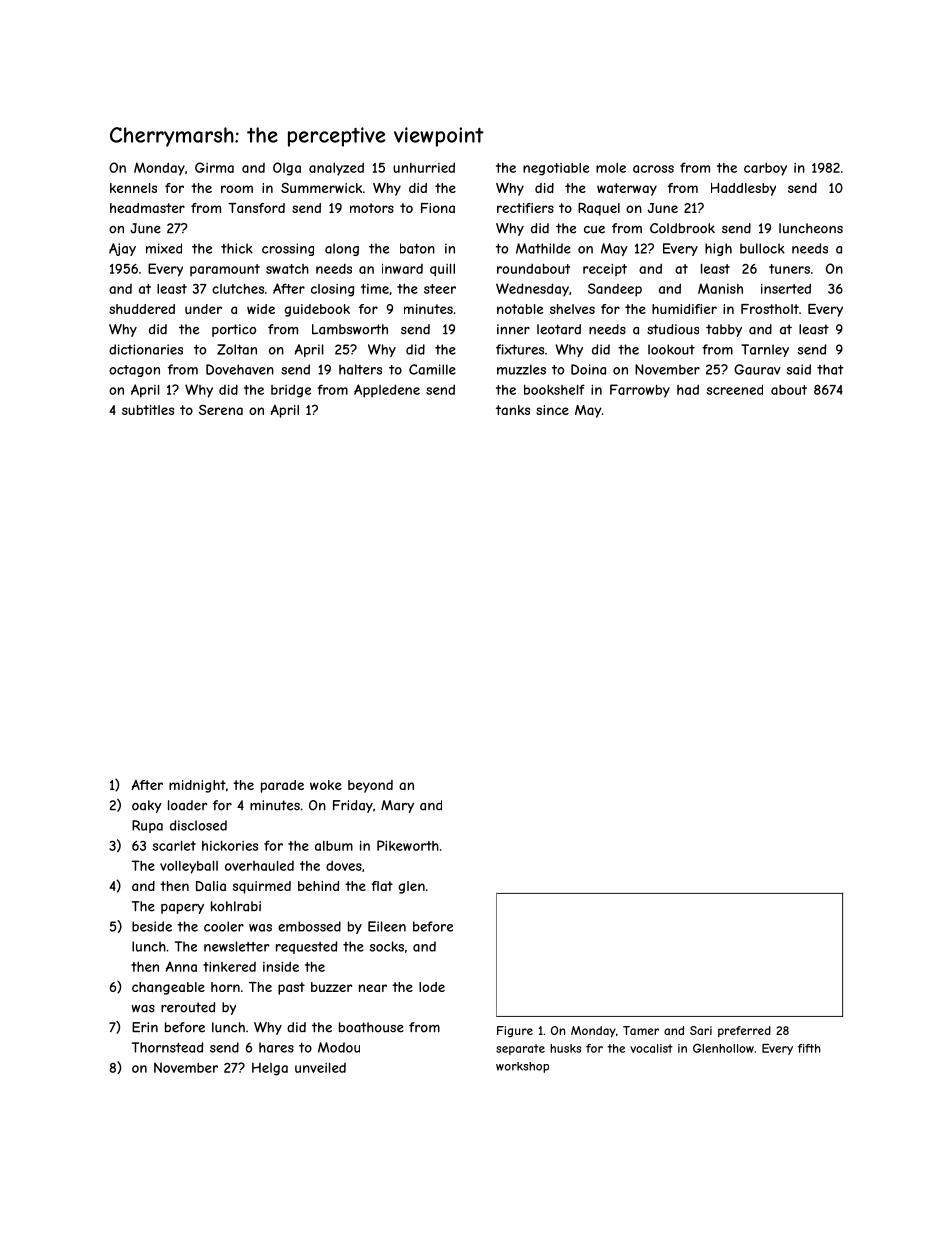 This image has height=1233, width=952. Describe the element at coordinates (276, 1047) in the image. I see `hares` at that location.
